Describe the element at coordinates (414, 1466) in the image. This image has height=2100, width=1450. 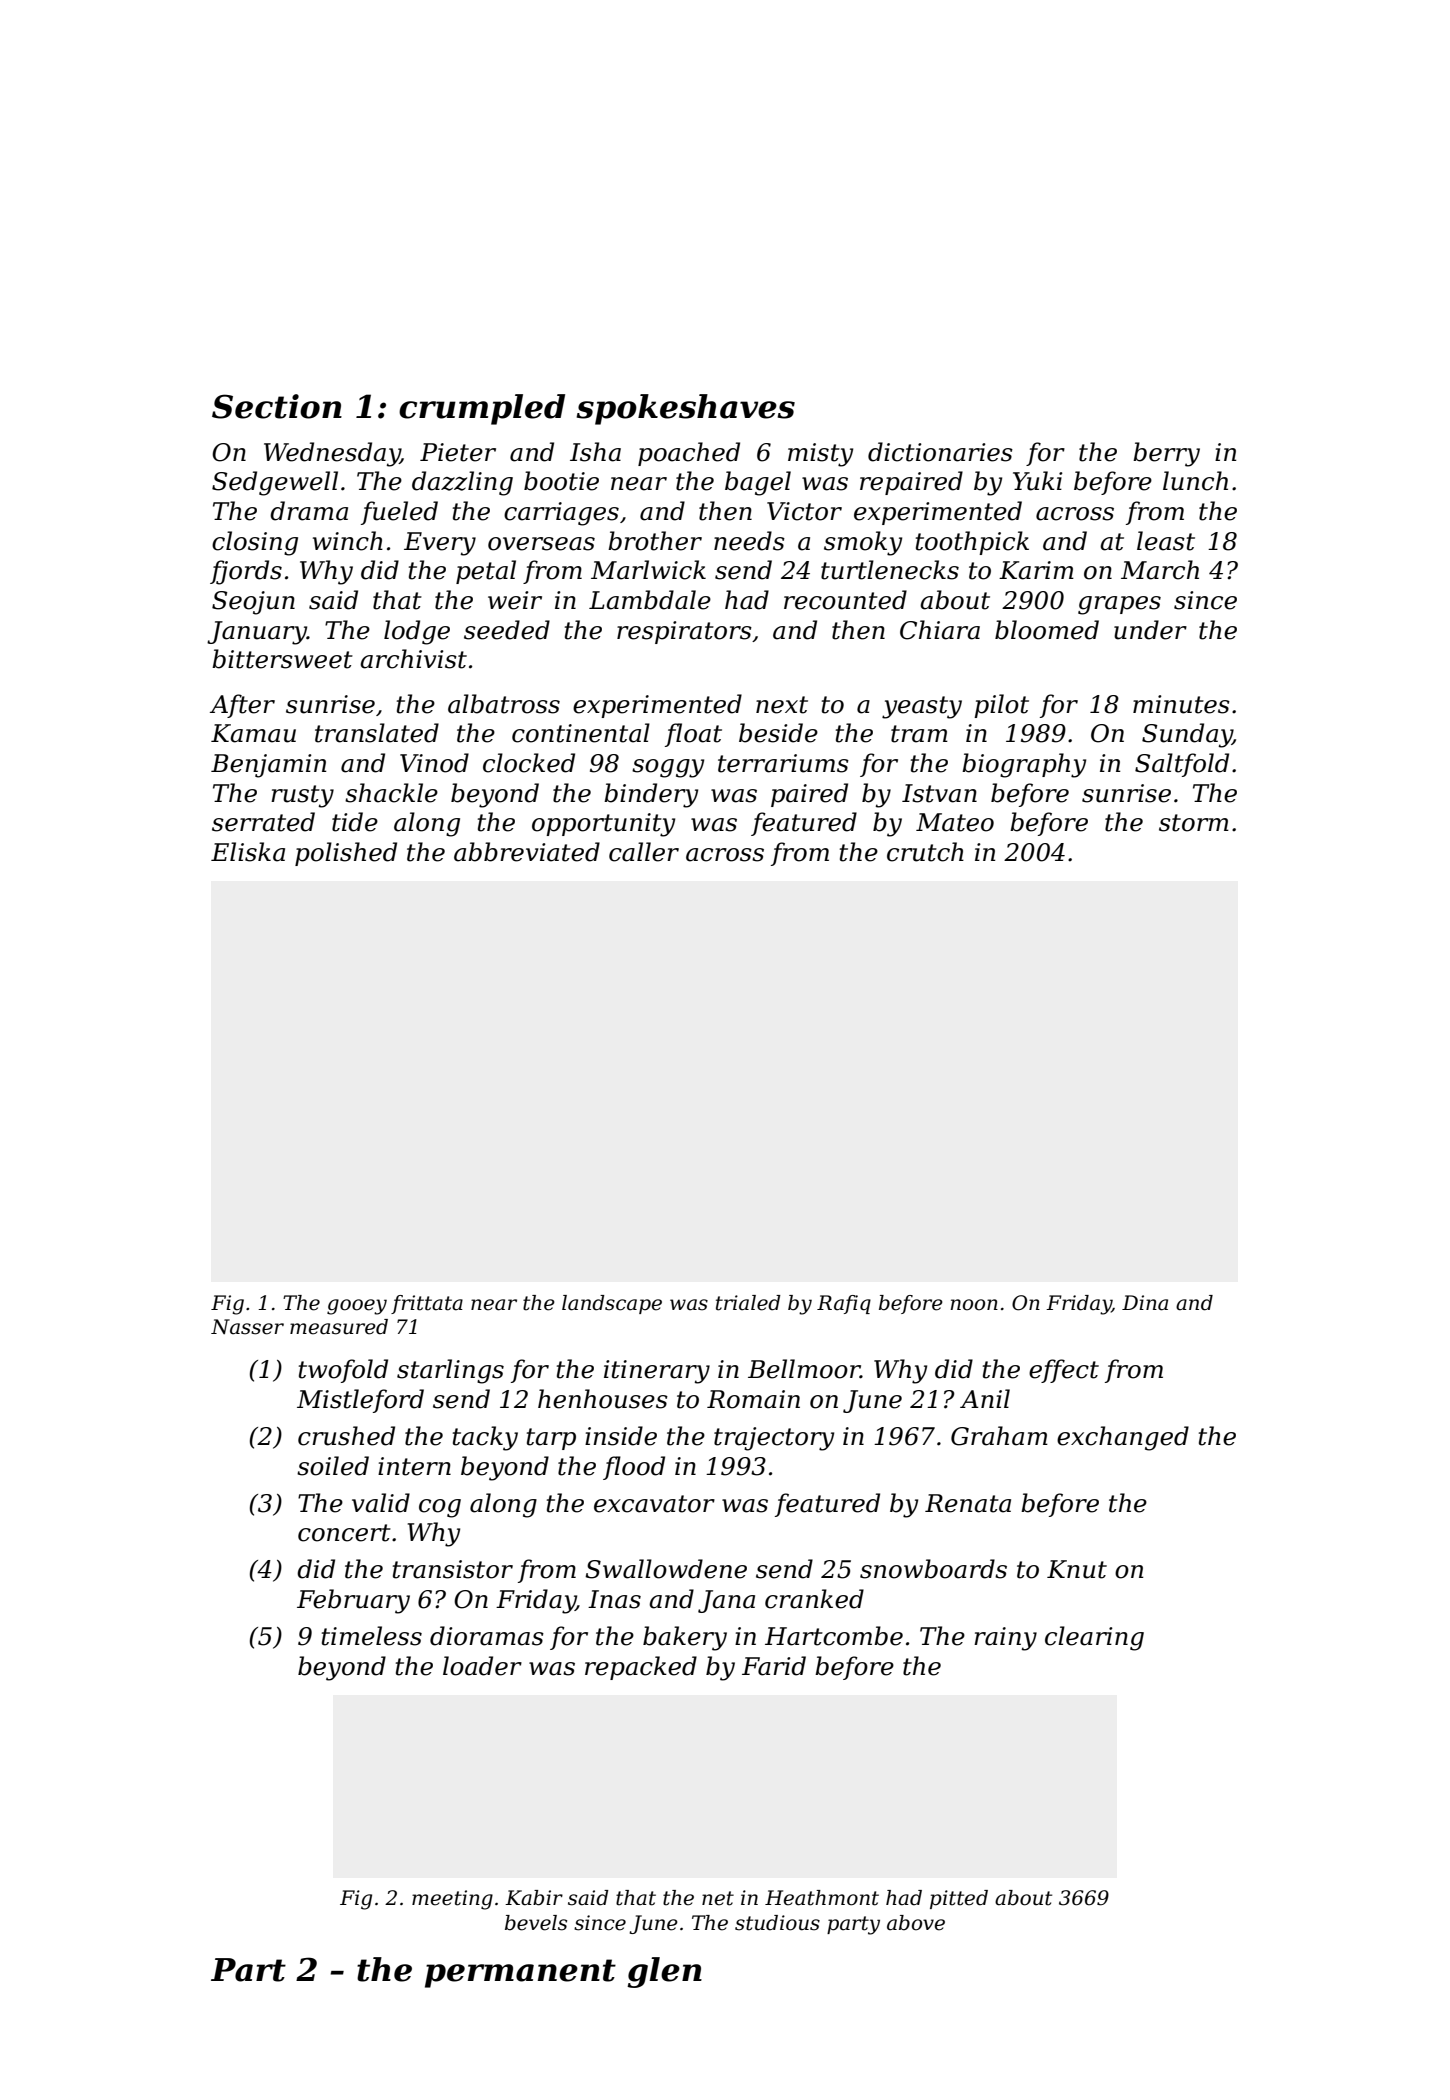
I see `intern` at that location.
